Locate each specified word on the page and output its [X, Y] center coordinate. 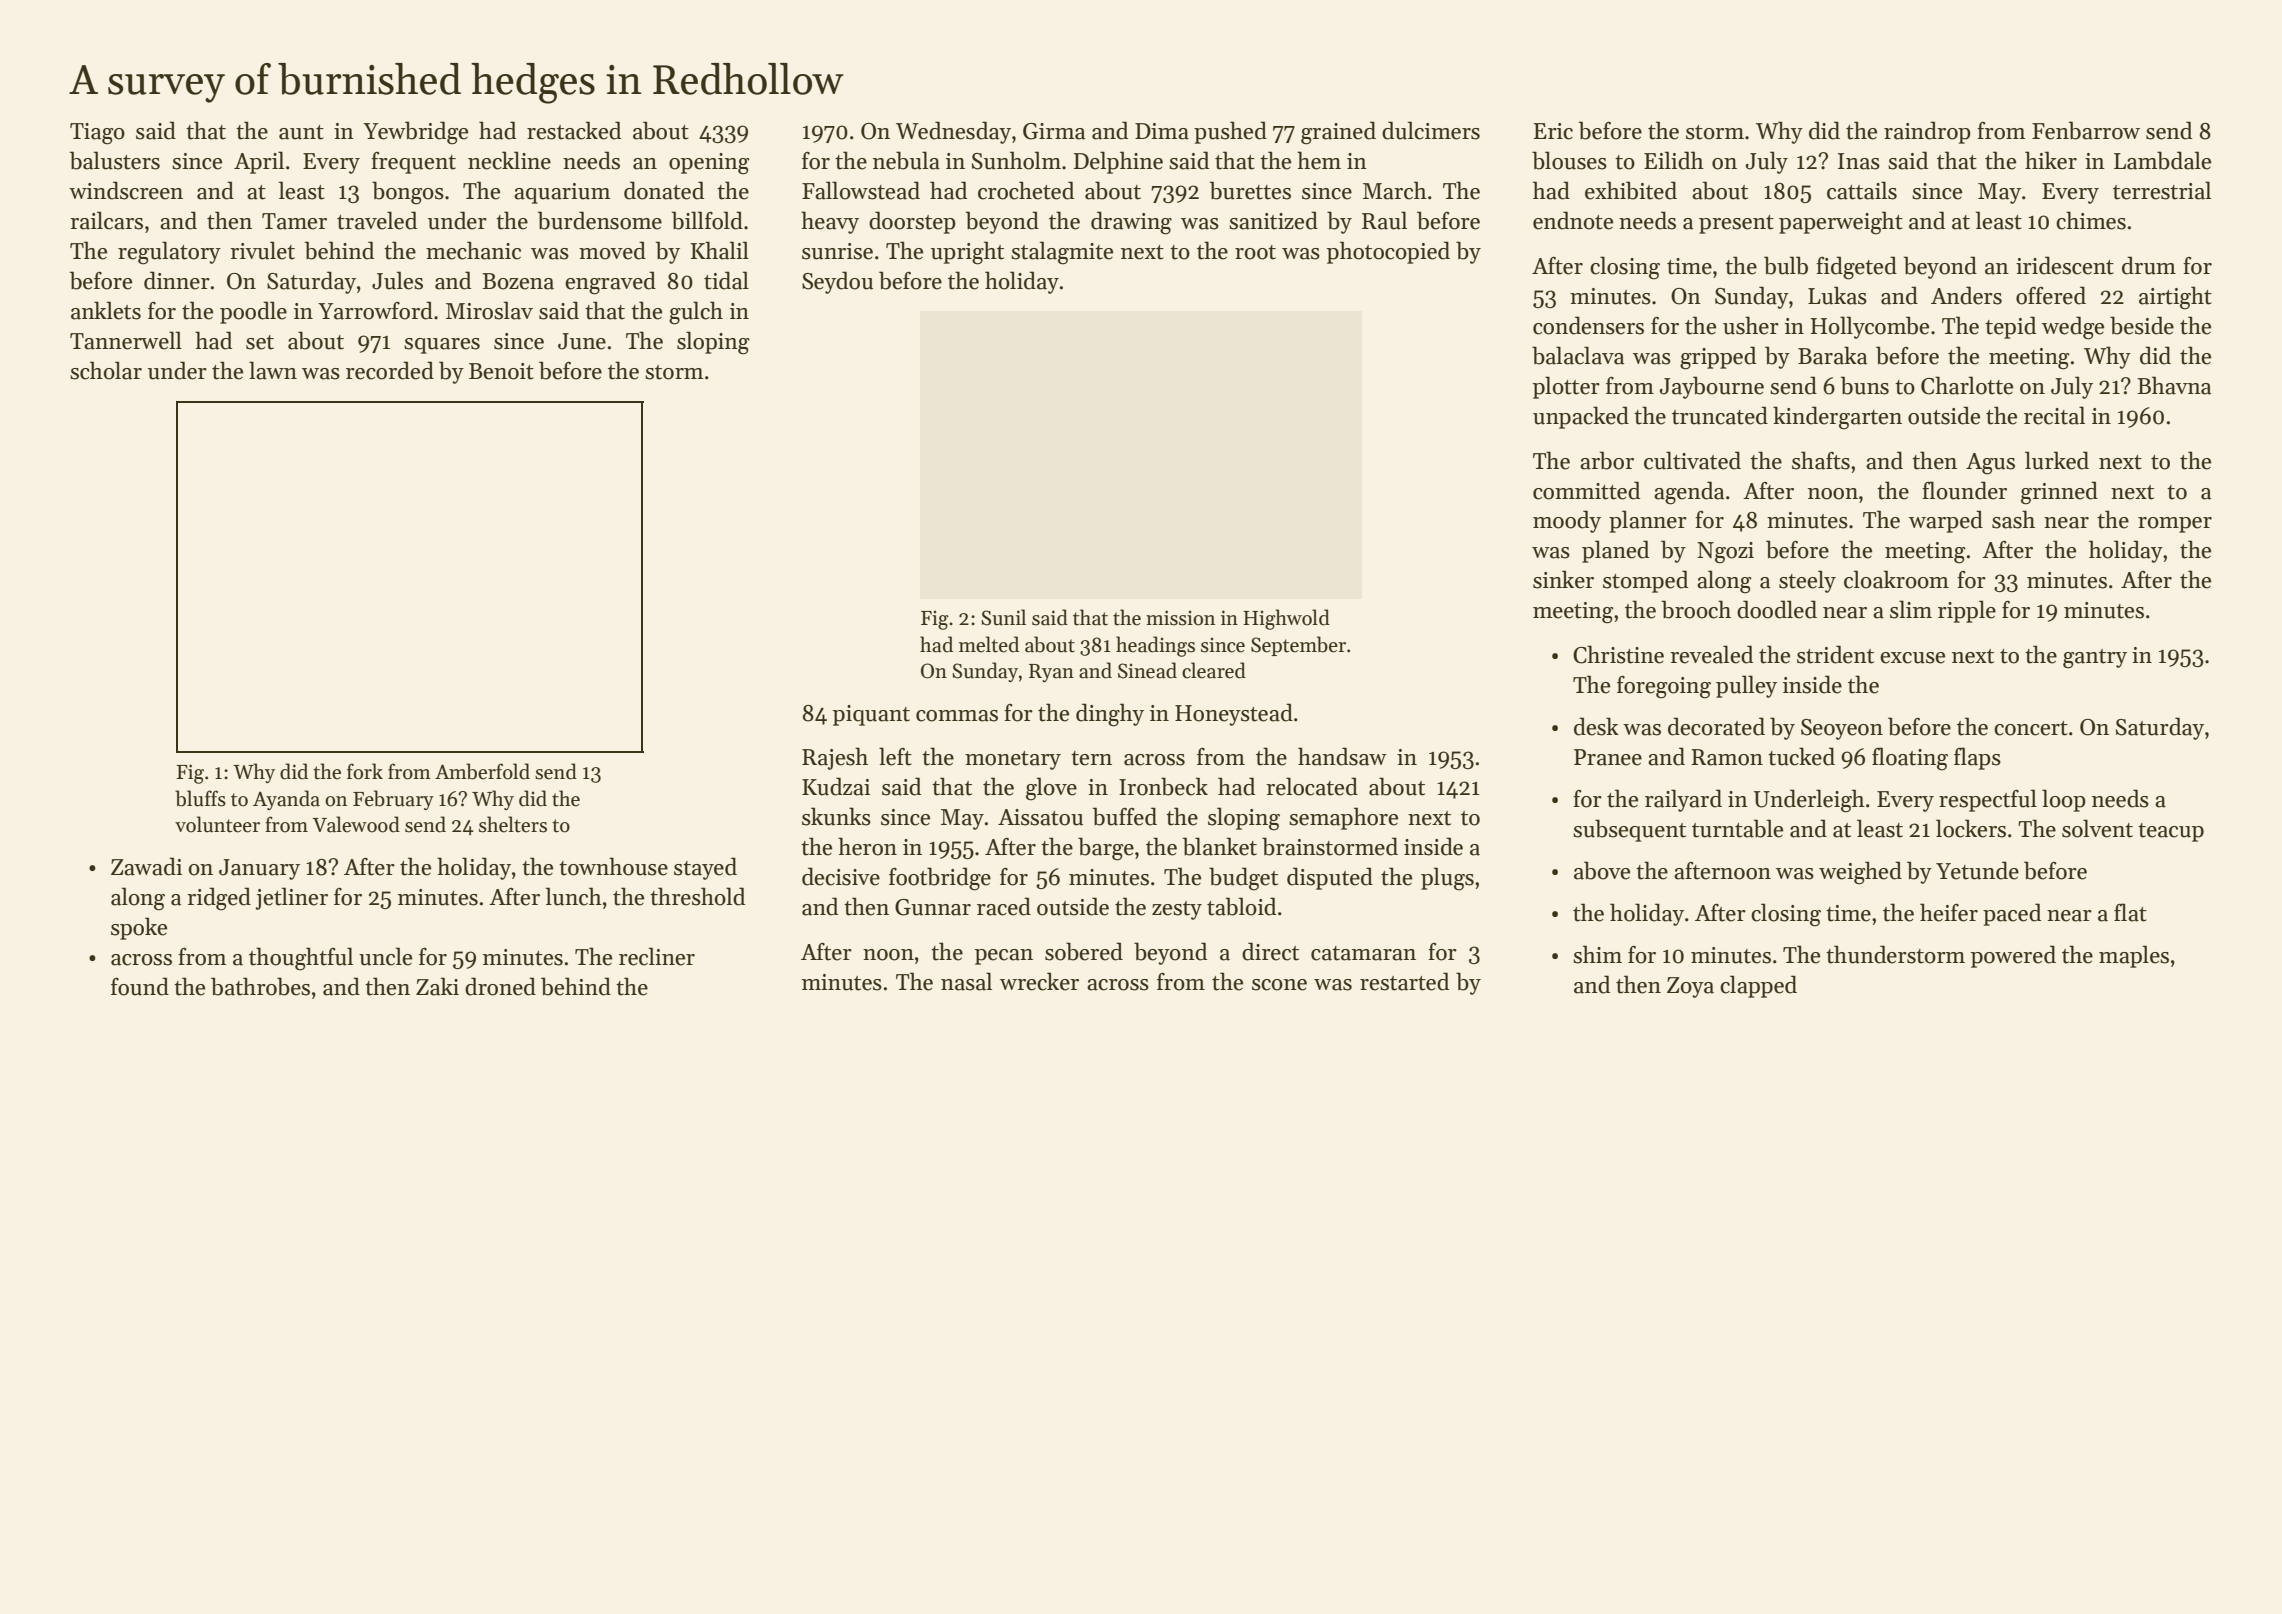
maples [2134, 956]
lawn [273, 370]
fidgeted [1856, 268]
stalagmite [1062, 253]
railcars [106, 220]
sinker [1563, 579]
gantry [2095, 659]
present [1736, 224]
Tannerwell [126, 340]
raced [1004, 906]
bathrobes [260, 986]
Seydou [837, 282]
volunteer [217, 824]
